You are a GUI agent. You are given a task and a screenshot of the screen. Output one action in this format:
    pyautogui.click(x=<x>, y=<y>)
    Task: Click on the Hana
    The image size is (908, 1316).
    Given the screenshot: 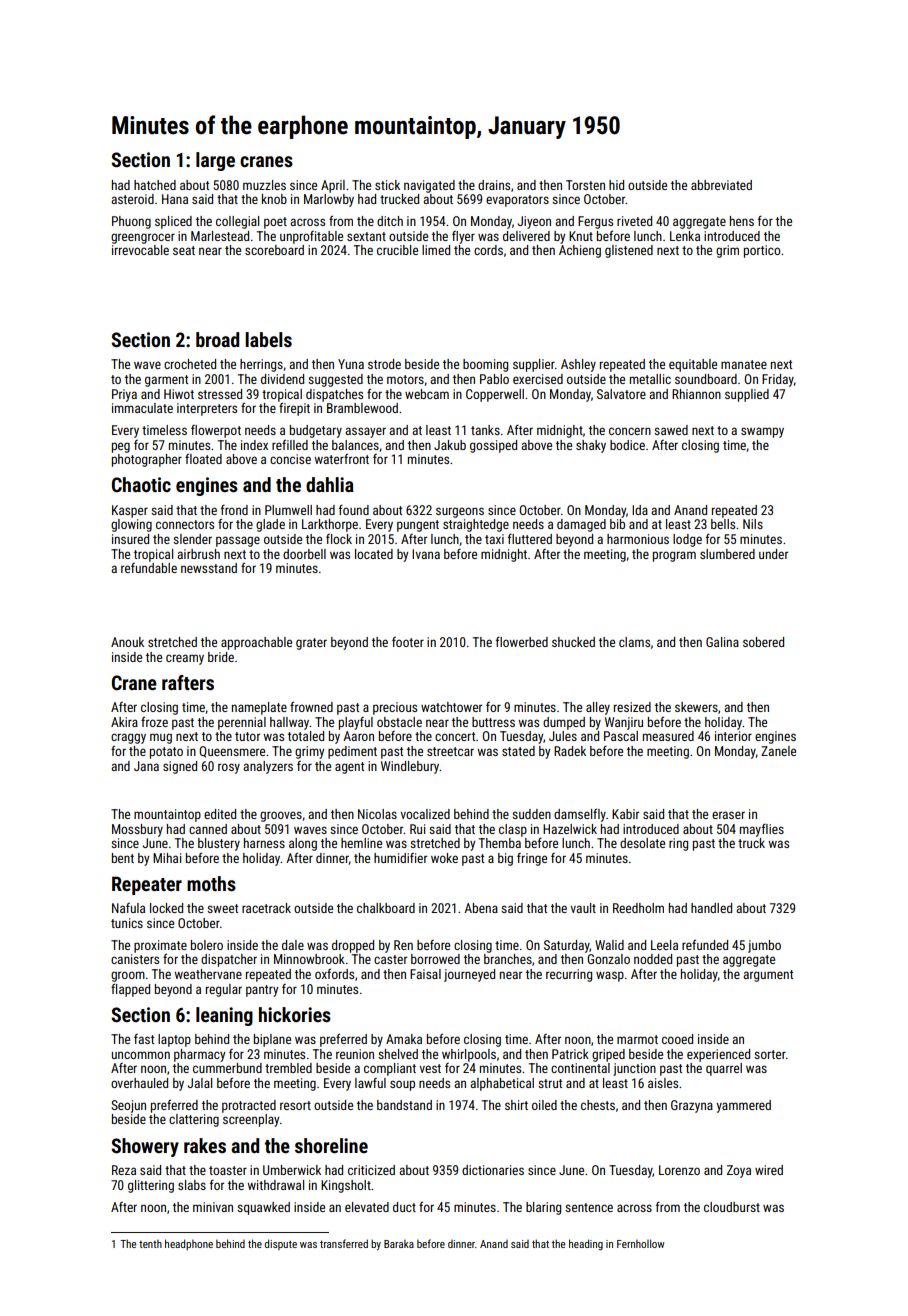 What is the action you would take?
    pyautogui.click(x=175, y=199)
